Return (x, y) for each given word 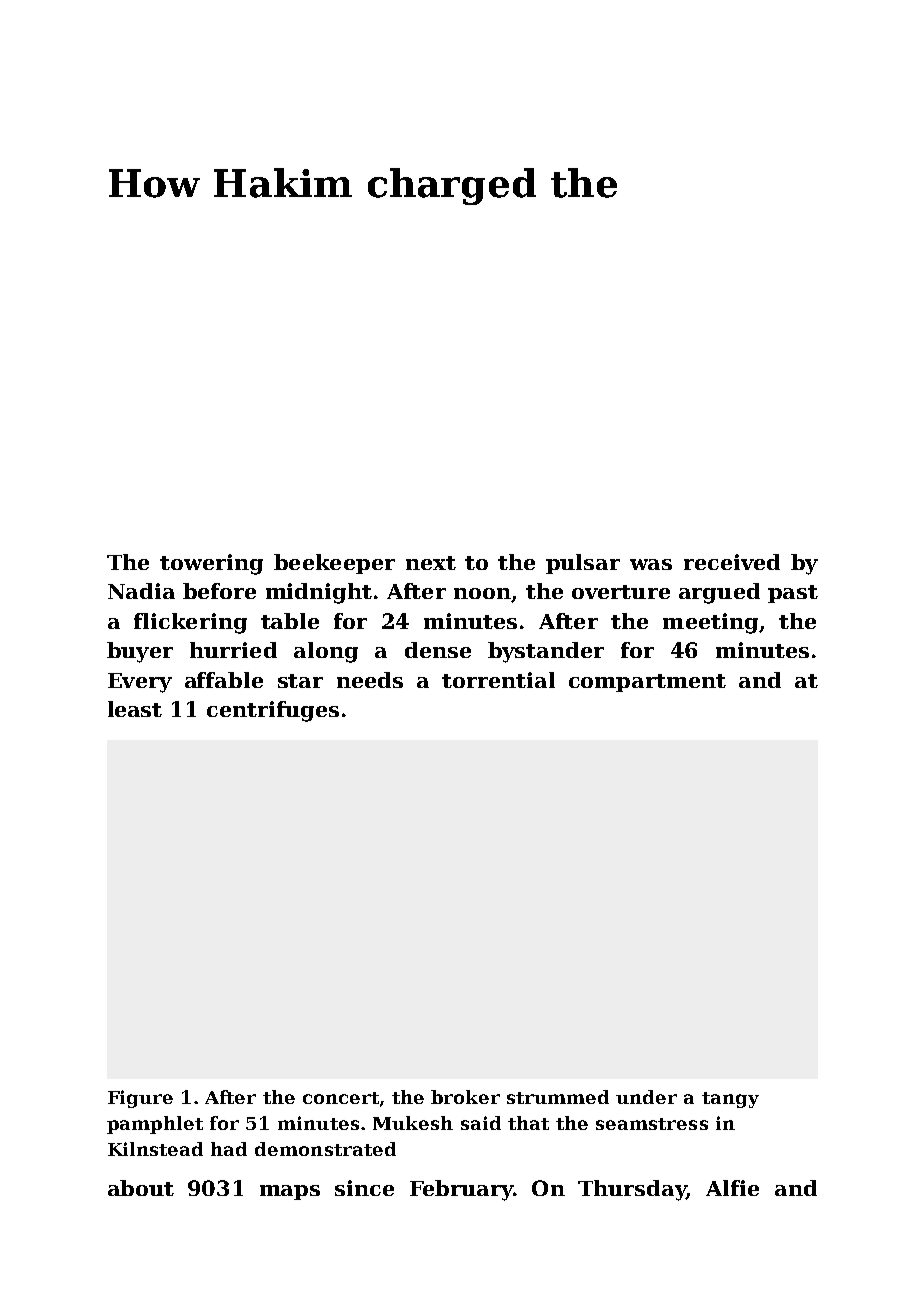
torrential (498, 680)
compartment (647, 683)
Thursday (632, 1190)
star (300, 681)
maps (290, 1192)
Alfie (732, 1188)
